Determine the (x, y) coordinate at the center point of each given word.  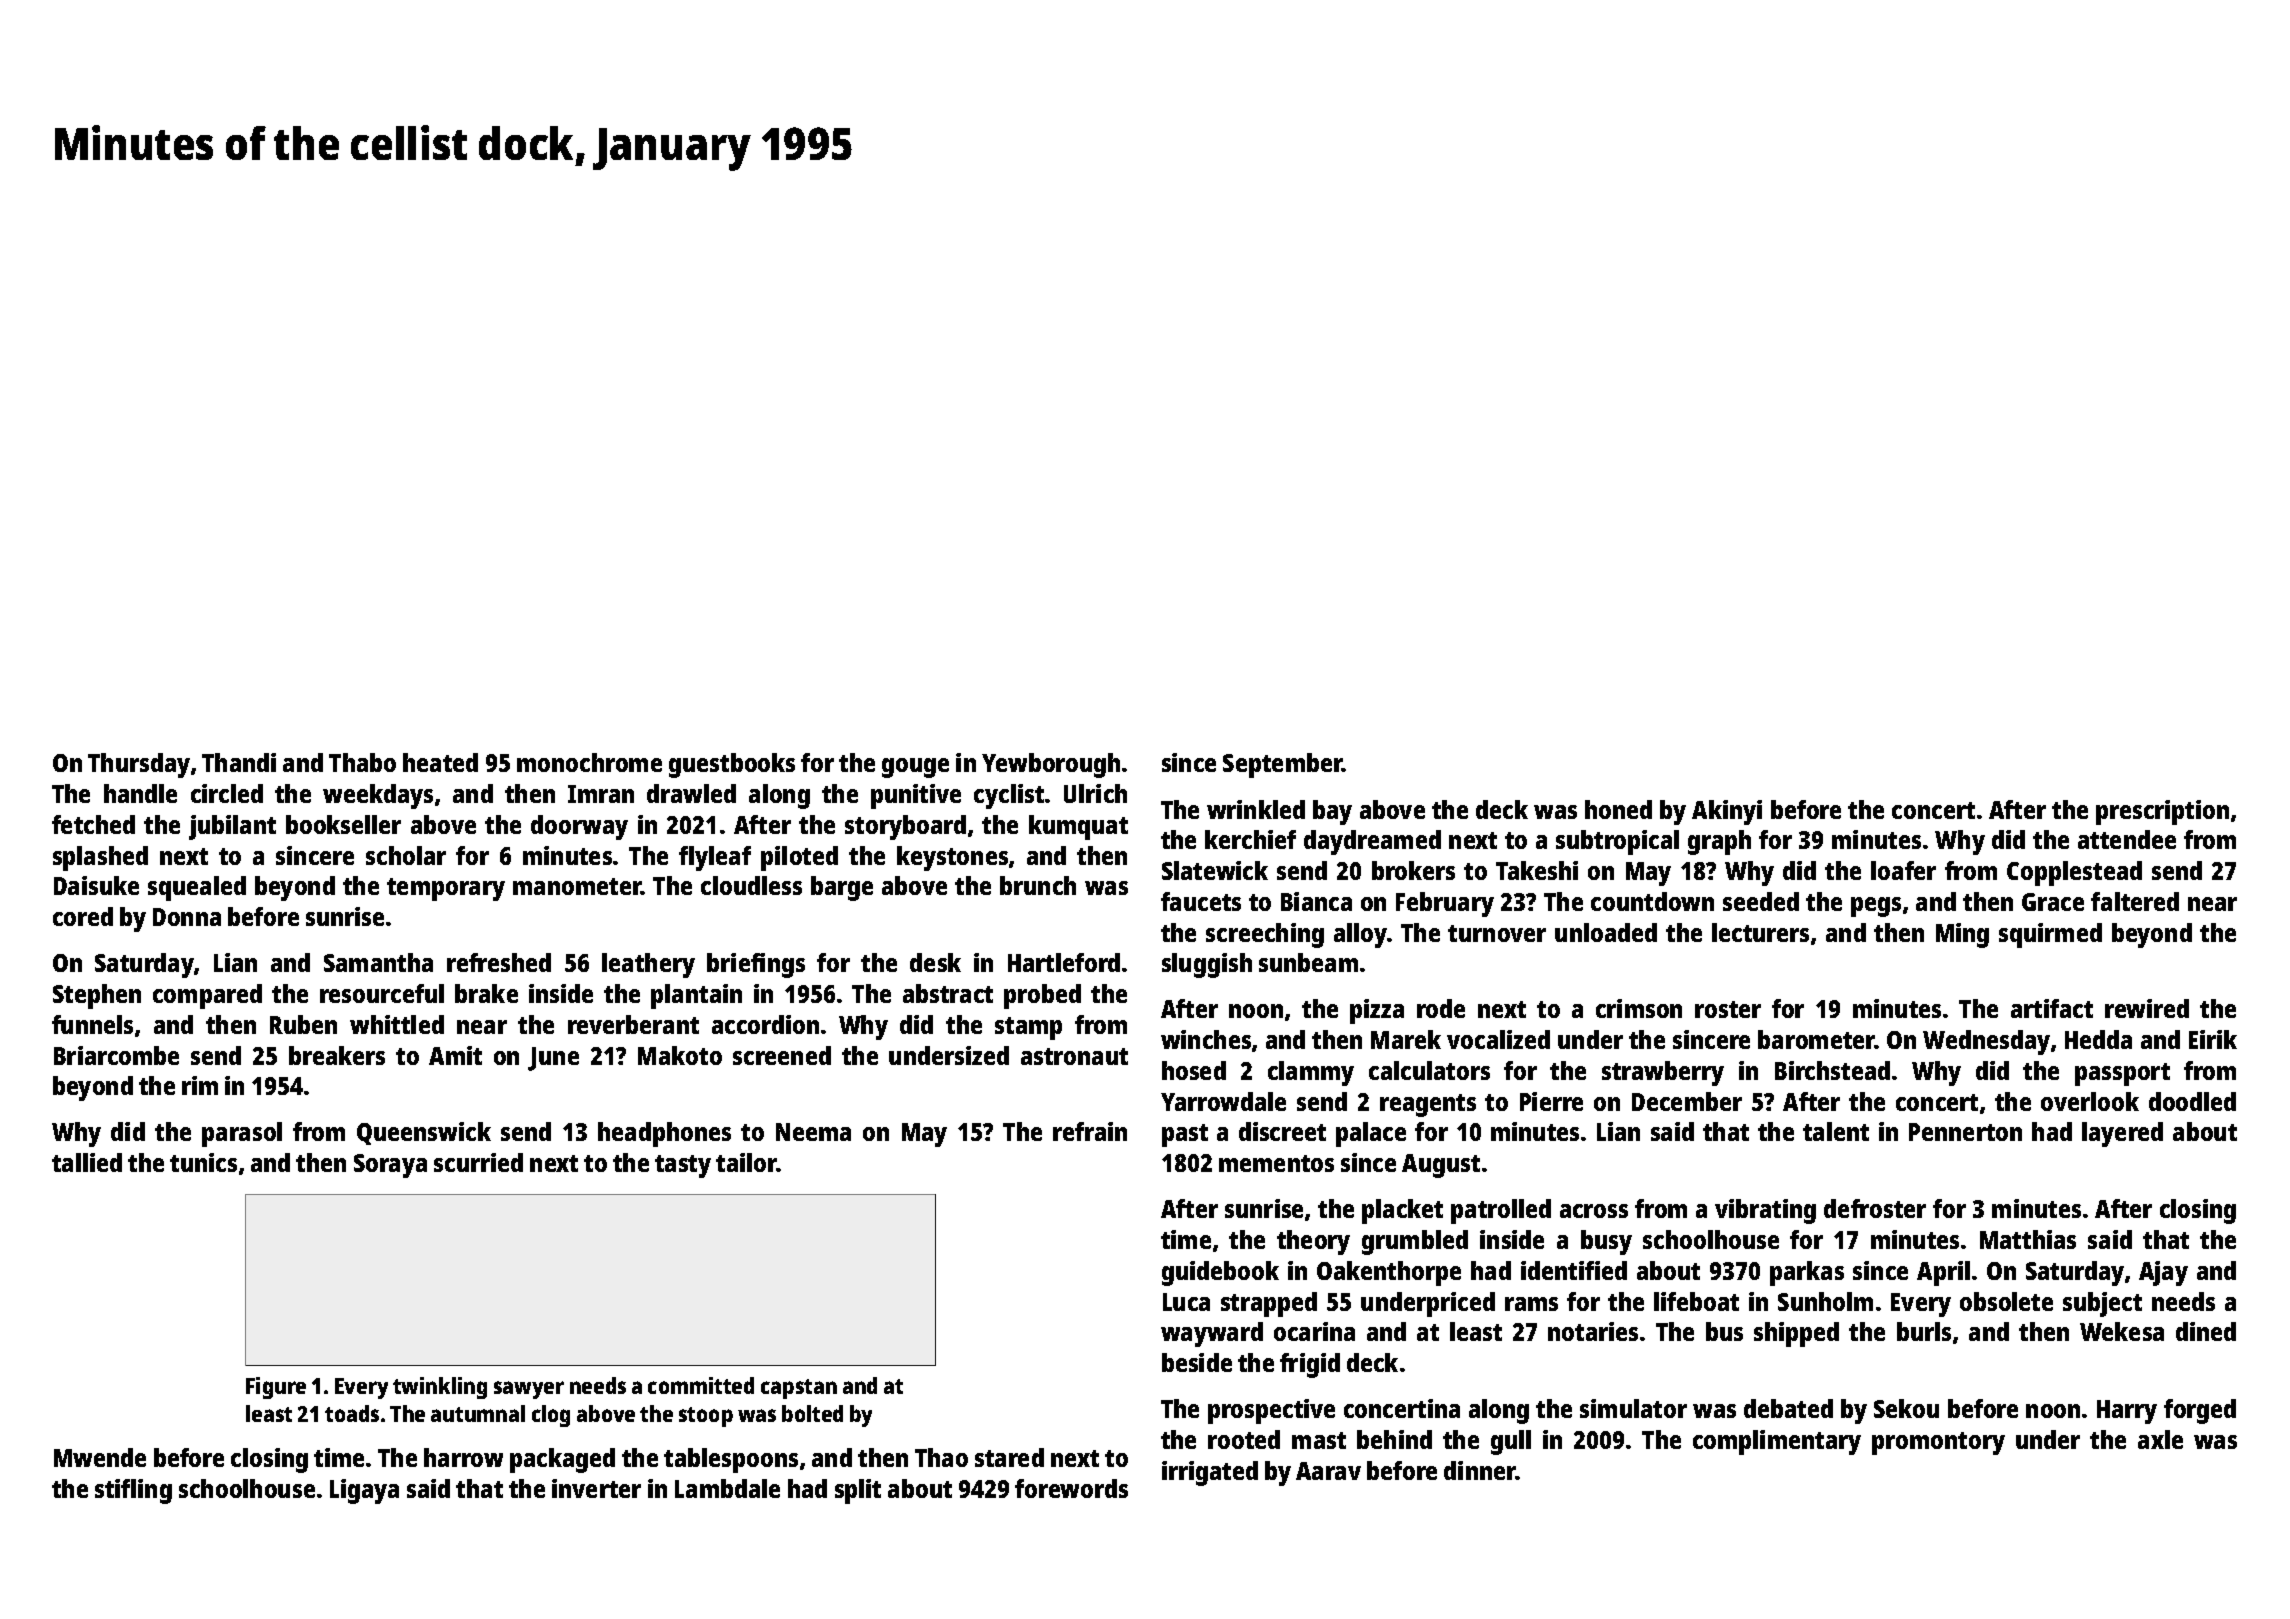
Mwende (100, 1457)
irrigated (1210, 1473)
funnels (92, 1024)
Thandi (239, 762)
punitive (916, 796)
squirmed (2050, 935)
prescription (2162, 812)
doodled (2192, 1101)
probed (1042, 996)
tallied (87, 1162)
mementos (1276, 1163)
